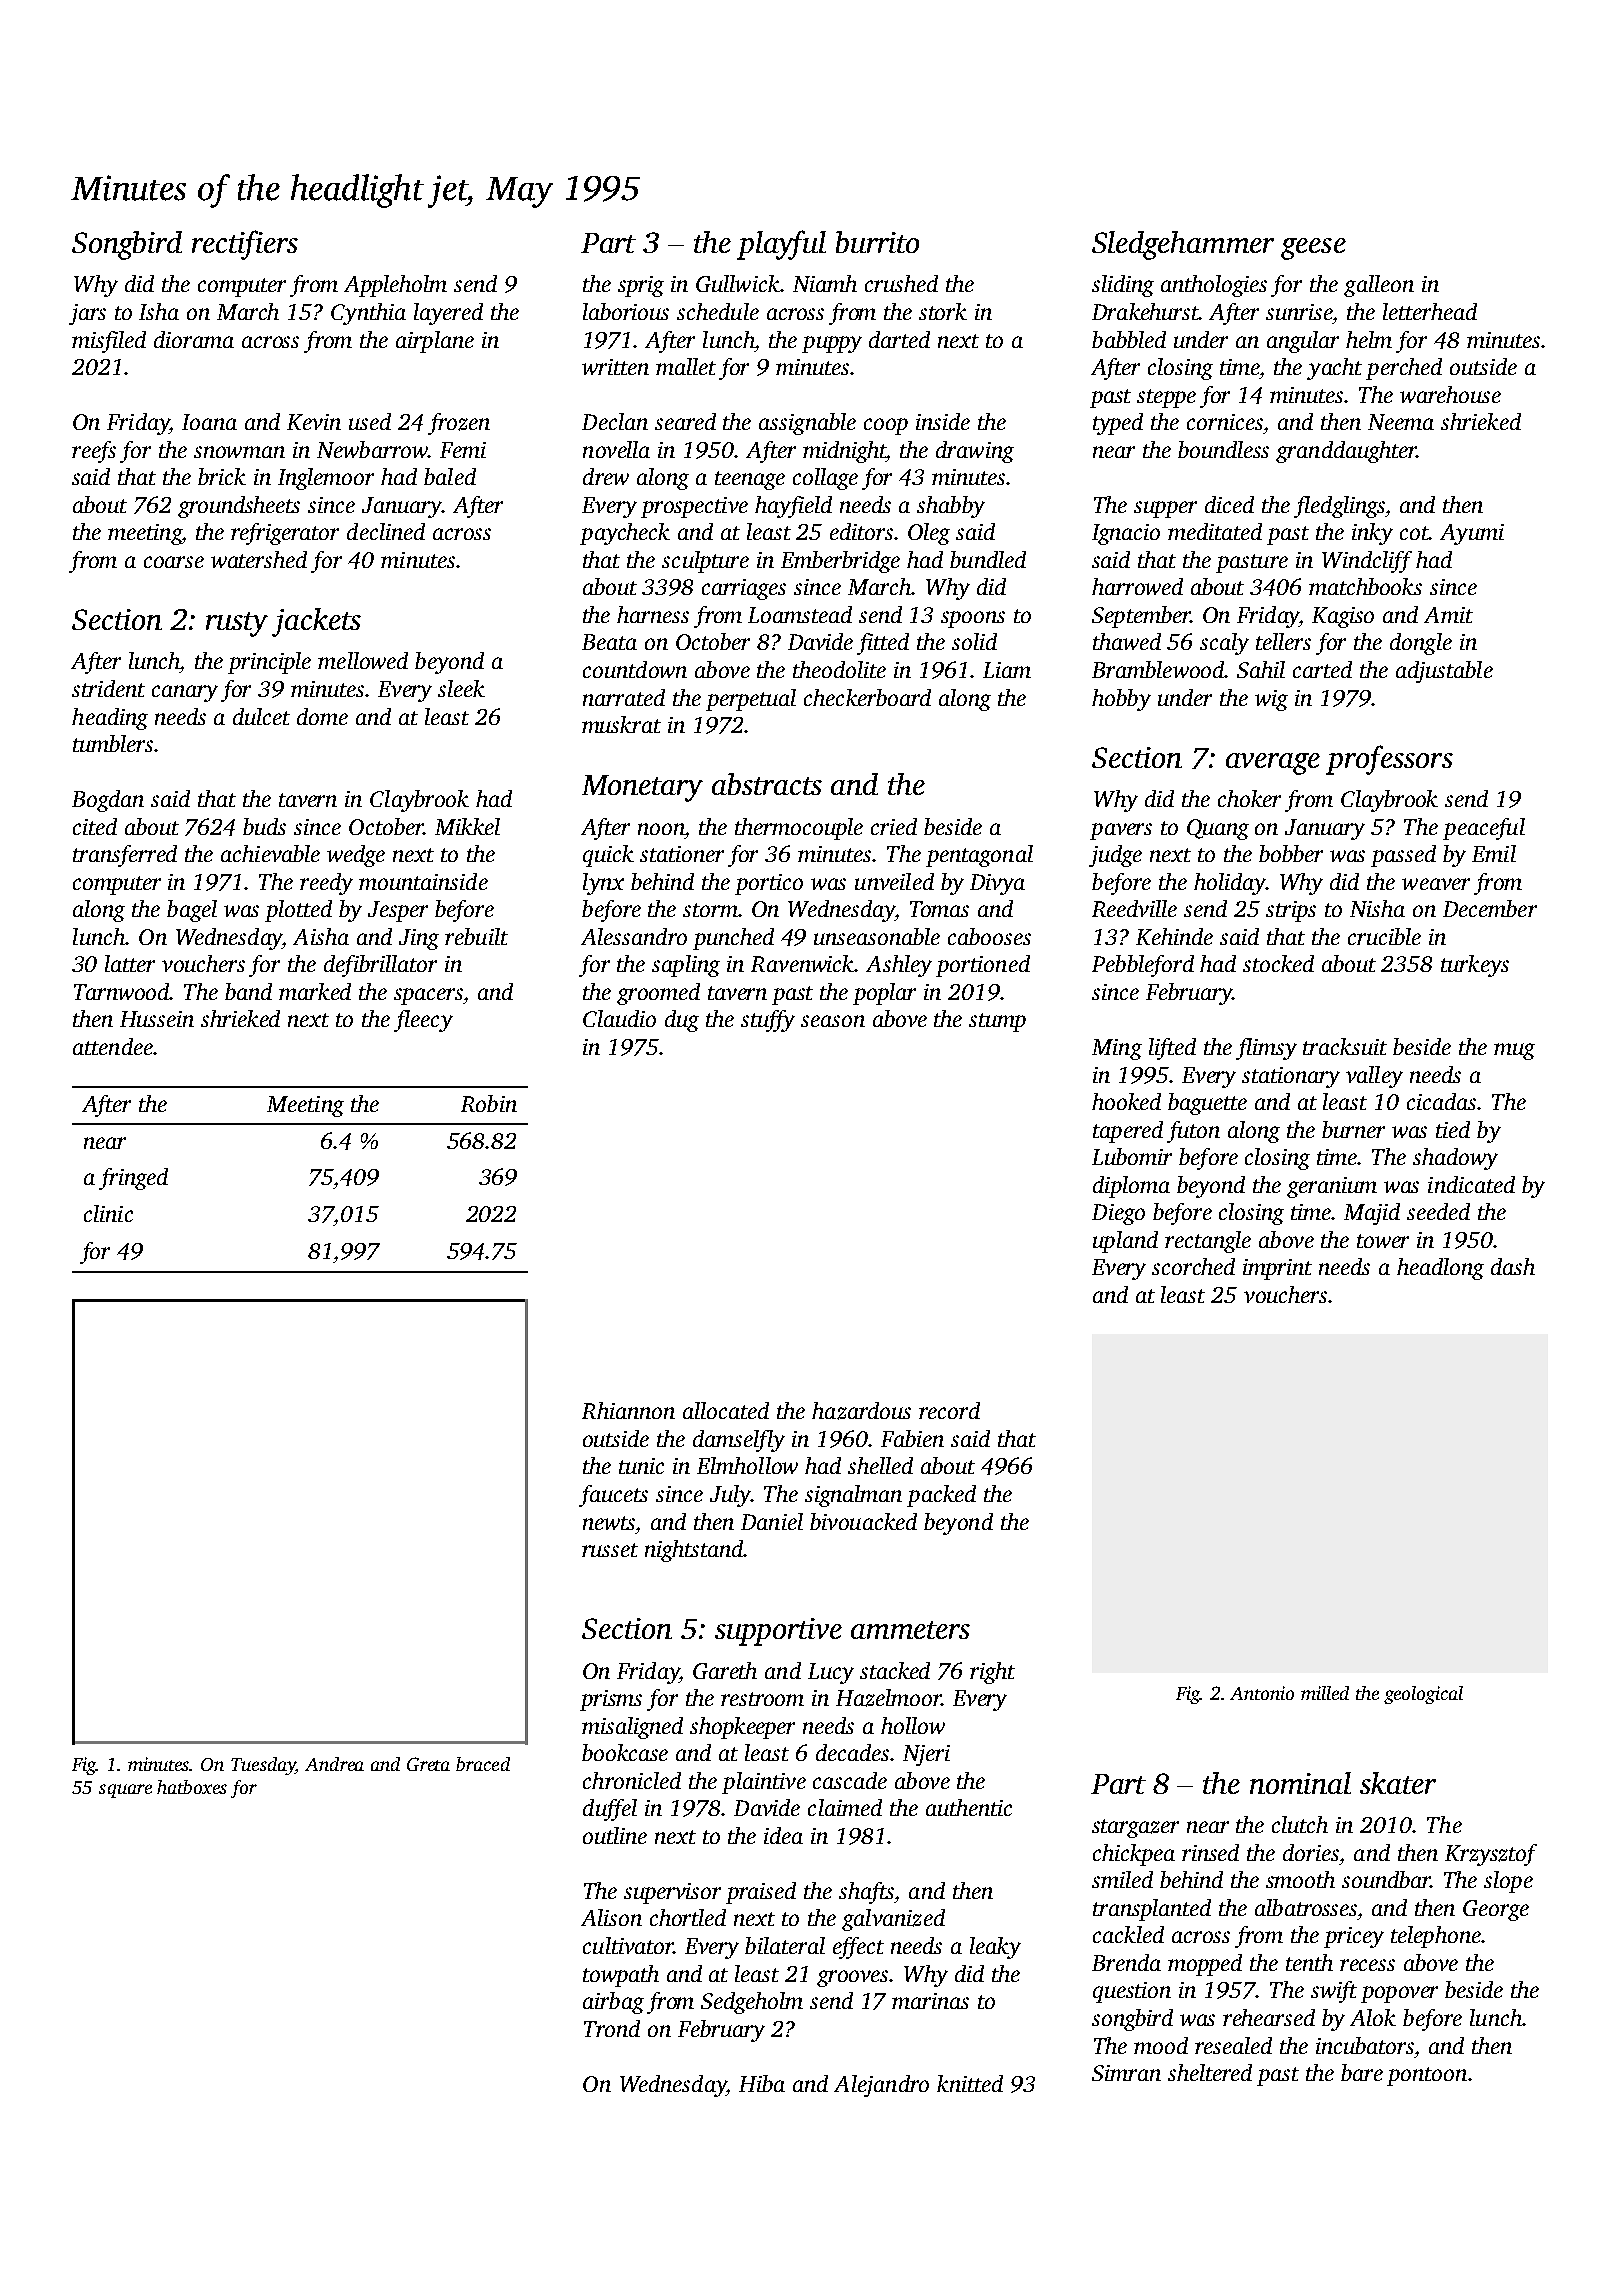 This screenshot has height=2292, width=1620. I want to click on playful, so click(781, 245).
